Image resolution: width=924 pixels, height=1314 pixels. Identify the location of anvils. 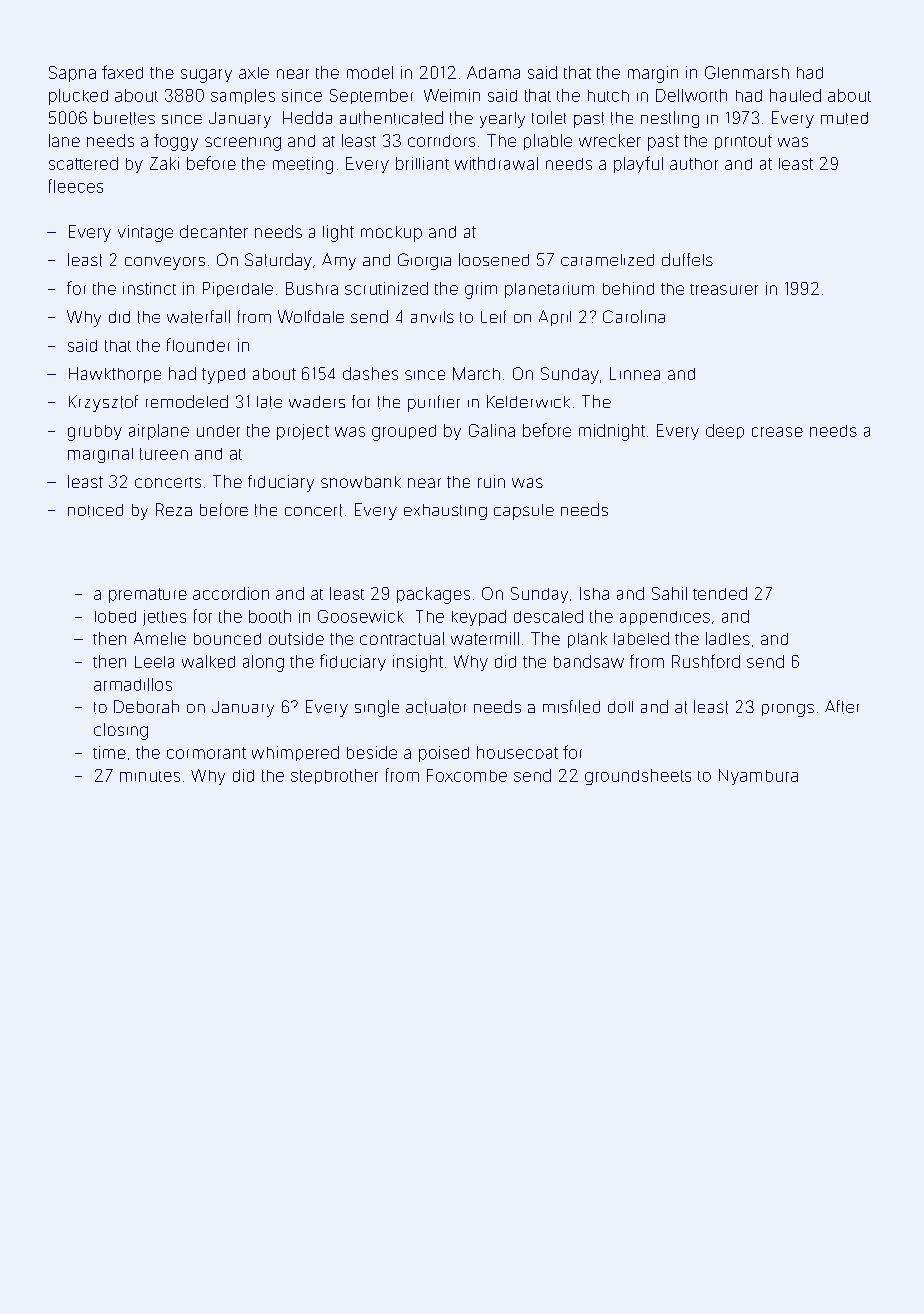
(432, 317).
